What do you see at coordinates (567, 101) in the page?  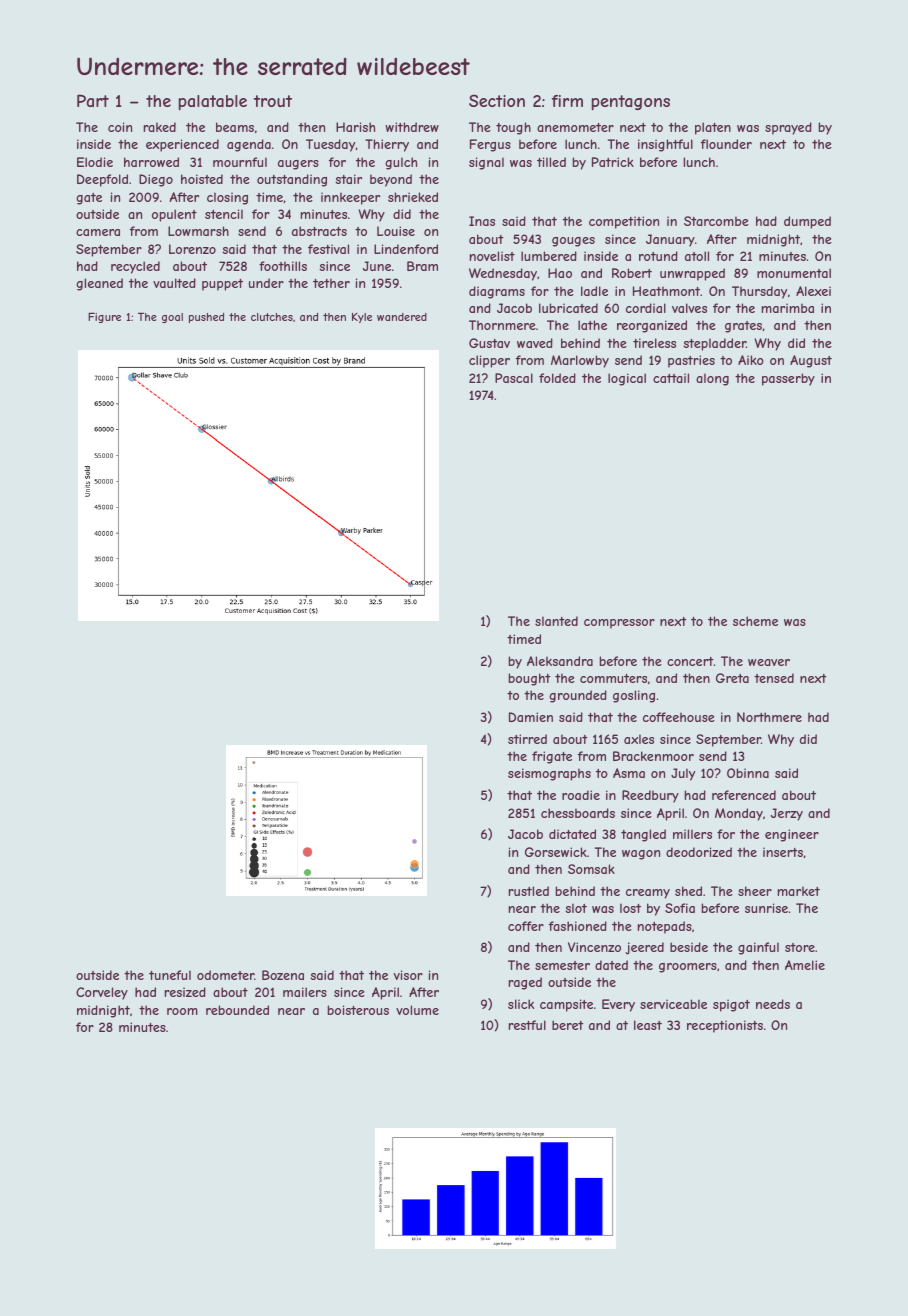 I see `firm` at bounding box center [567, 101].
